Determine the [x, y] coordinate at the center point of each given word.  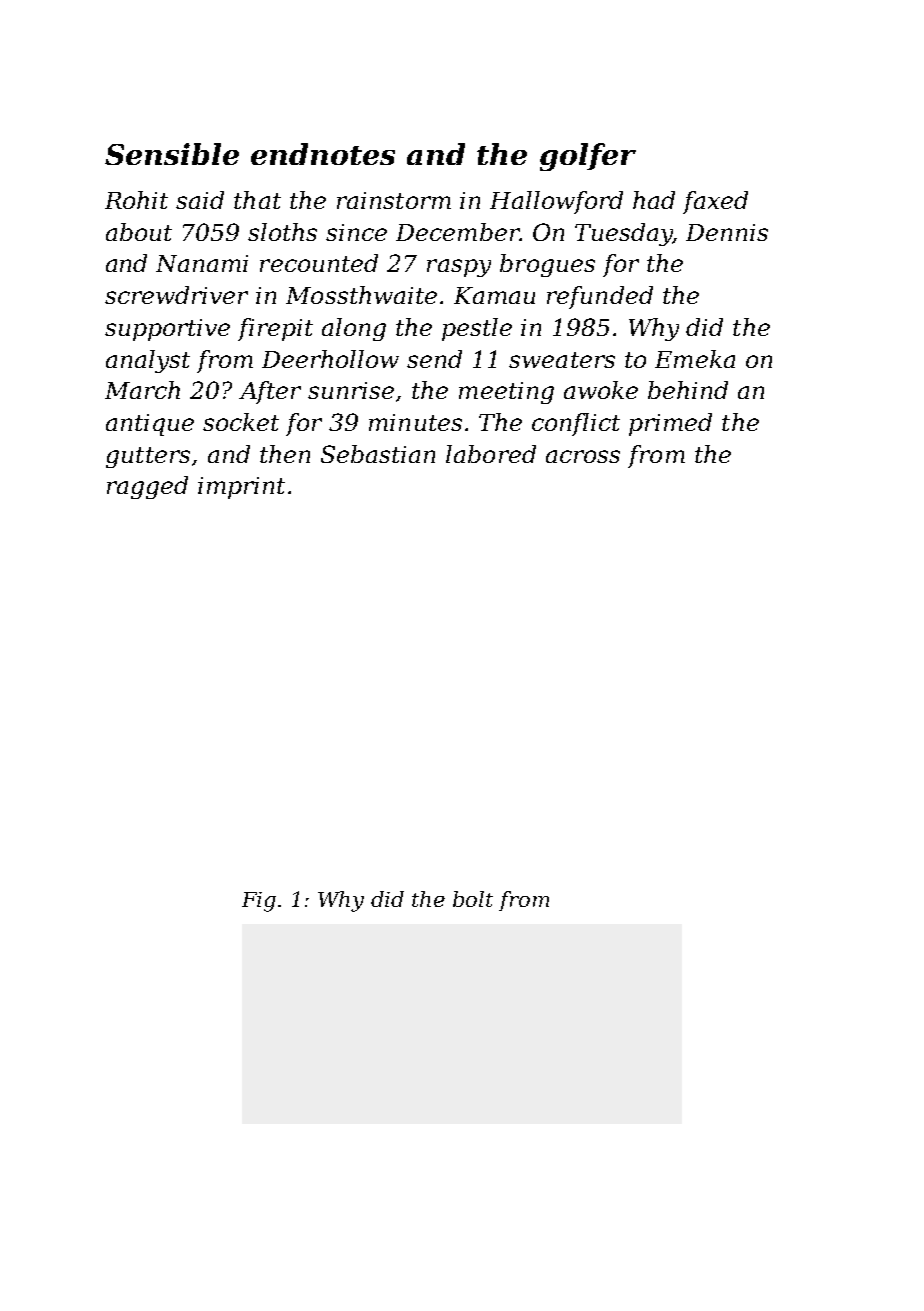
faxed [715, 202]
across [583, 456]
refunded [600, 297]
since [356, 232]
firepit [275, 329]
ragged [147, 487]
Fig [259, 902]
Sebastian [378, 454]
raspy [459, 268]
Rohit [136, 200]
